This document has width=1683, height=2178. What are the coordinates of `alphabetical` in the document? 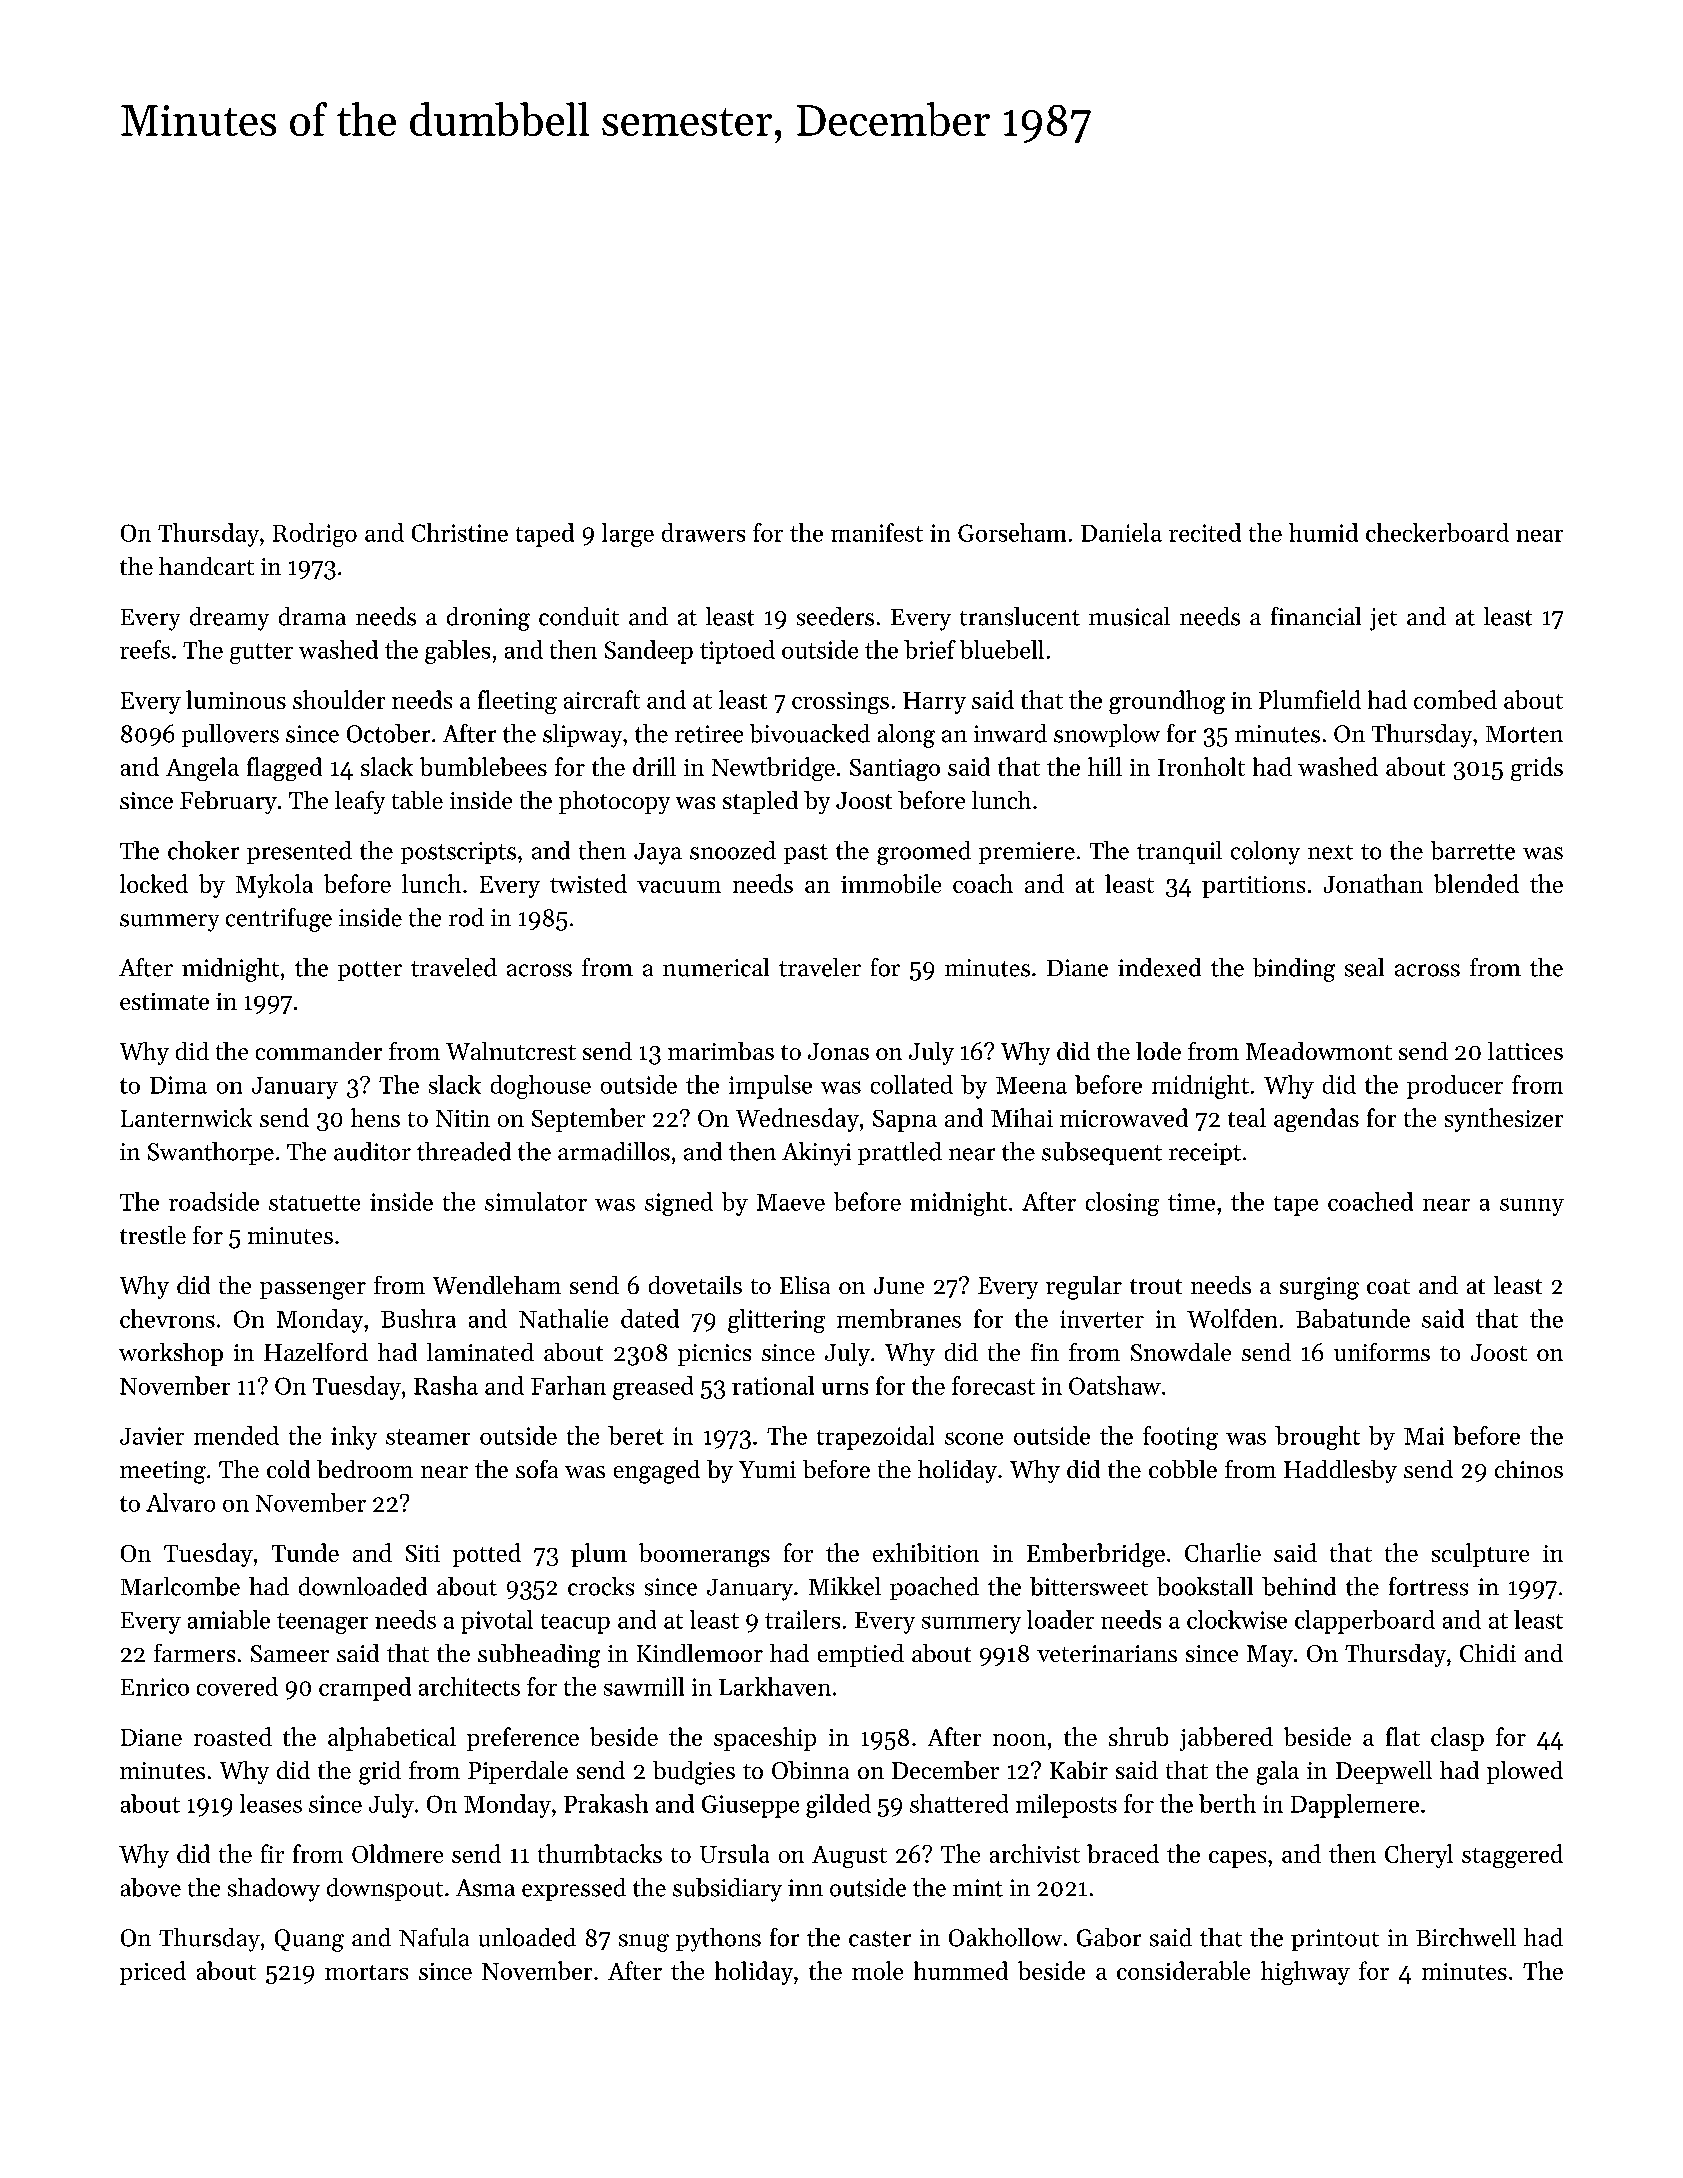 It's located at (392, 1739).
